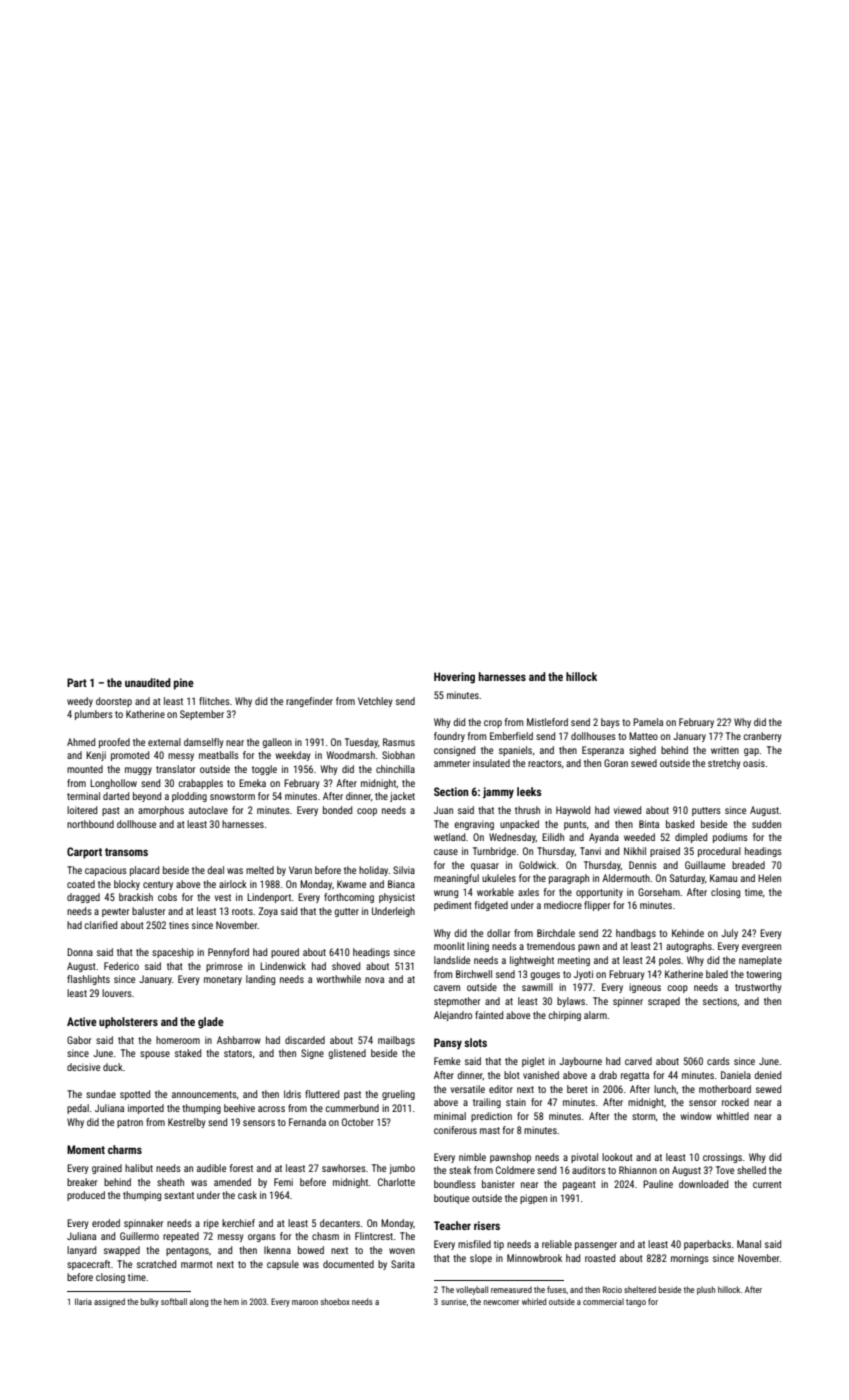 The width and height of the screenshot is (849, 1400). Describe the element at coordinates (337, 810) in the screenshot. I see `bonded` at that location.
